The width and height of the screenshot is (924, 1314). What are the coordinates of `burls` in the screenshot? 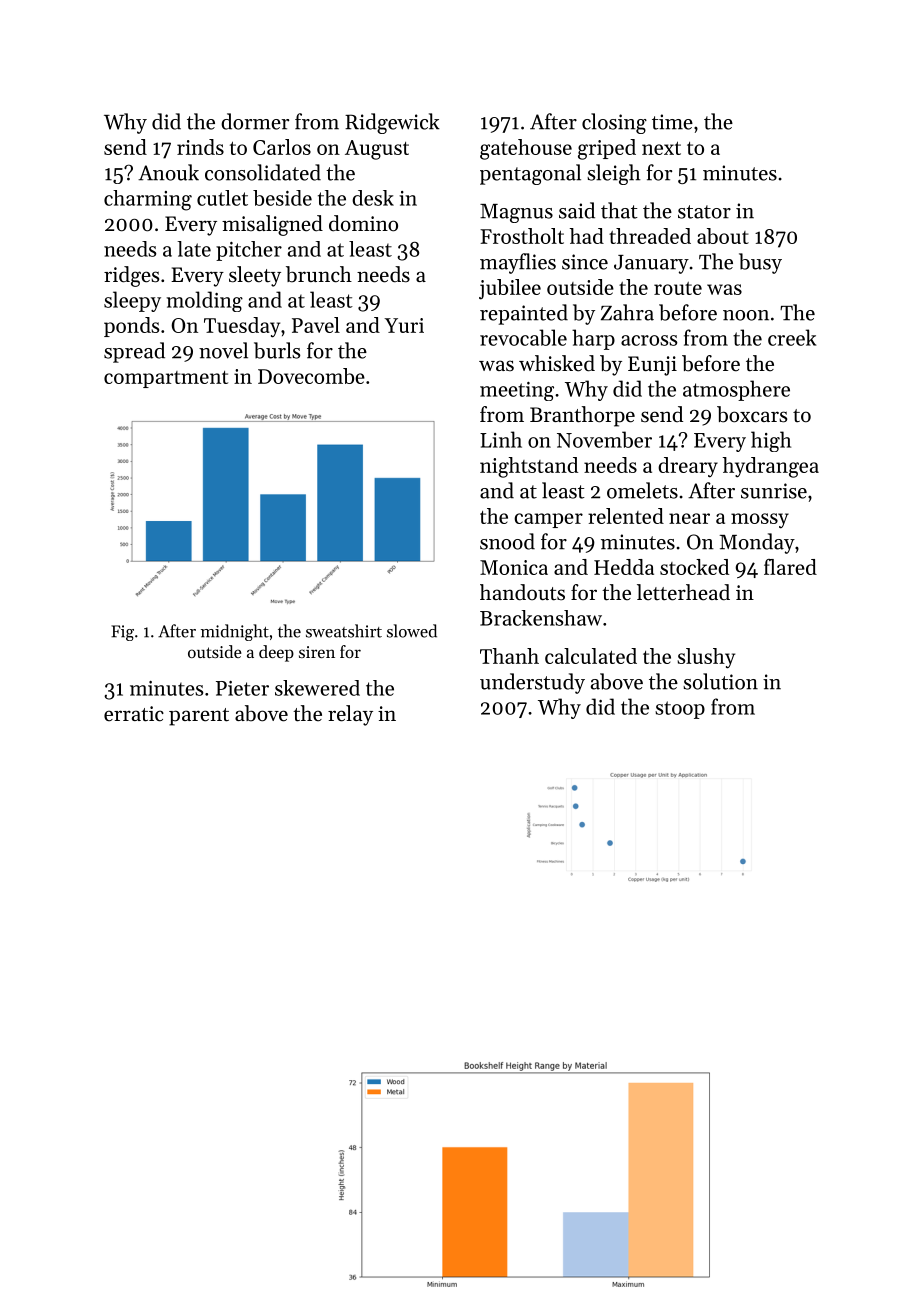 It's located at (277, 350).
